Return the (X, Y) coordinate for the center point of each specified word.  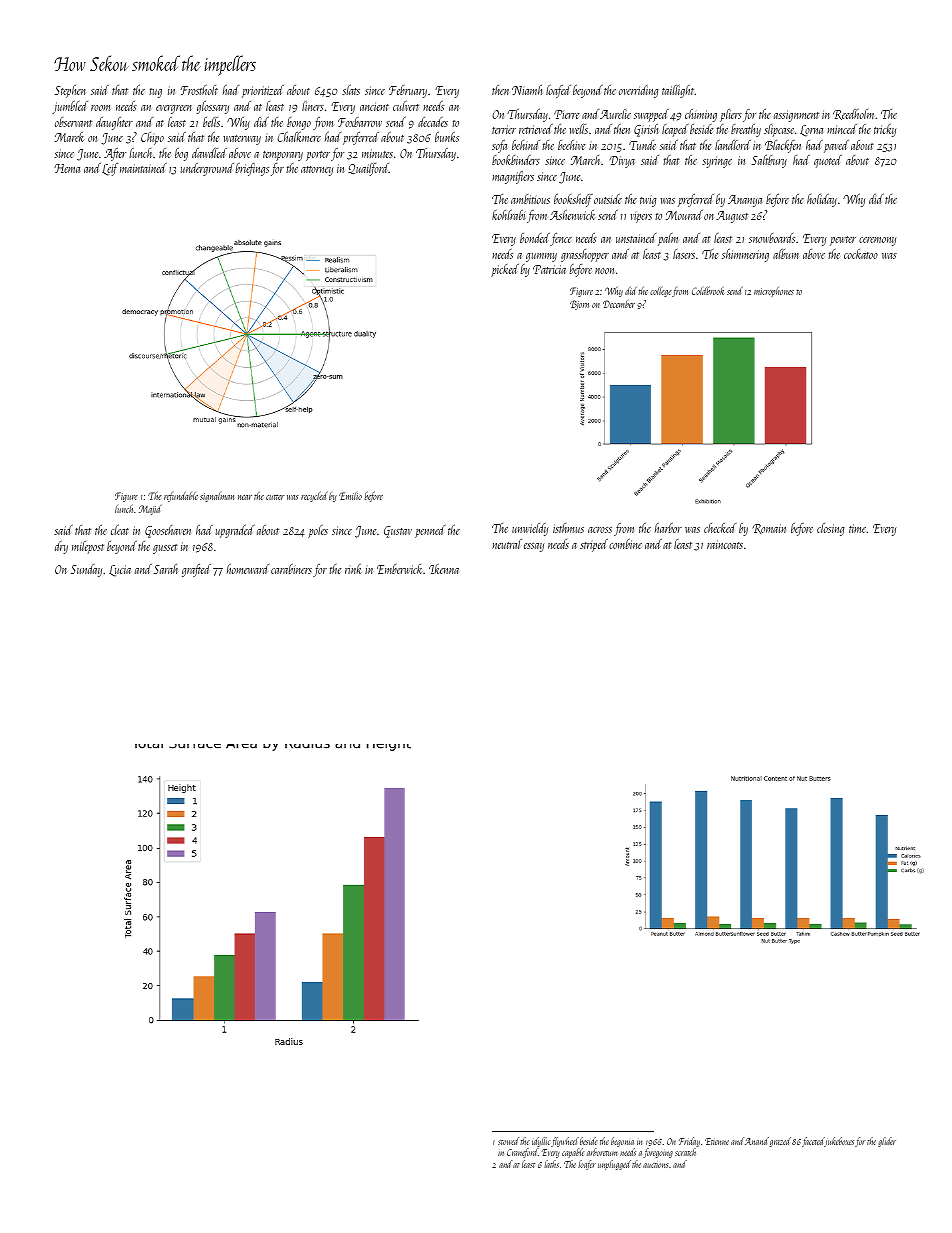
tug (155, 93)
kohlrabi (508, 215)
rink (353, 569)
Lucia (120, 571)
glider (887, 1142)
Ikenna (444, 569)
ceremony (877, 241)
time (857, 528)
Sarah (166, 569)
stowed (508, 1141)
